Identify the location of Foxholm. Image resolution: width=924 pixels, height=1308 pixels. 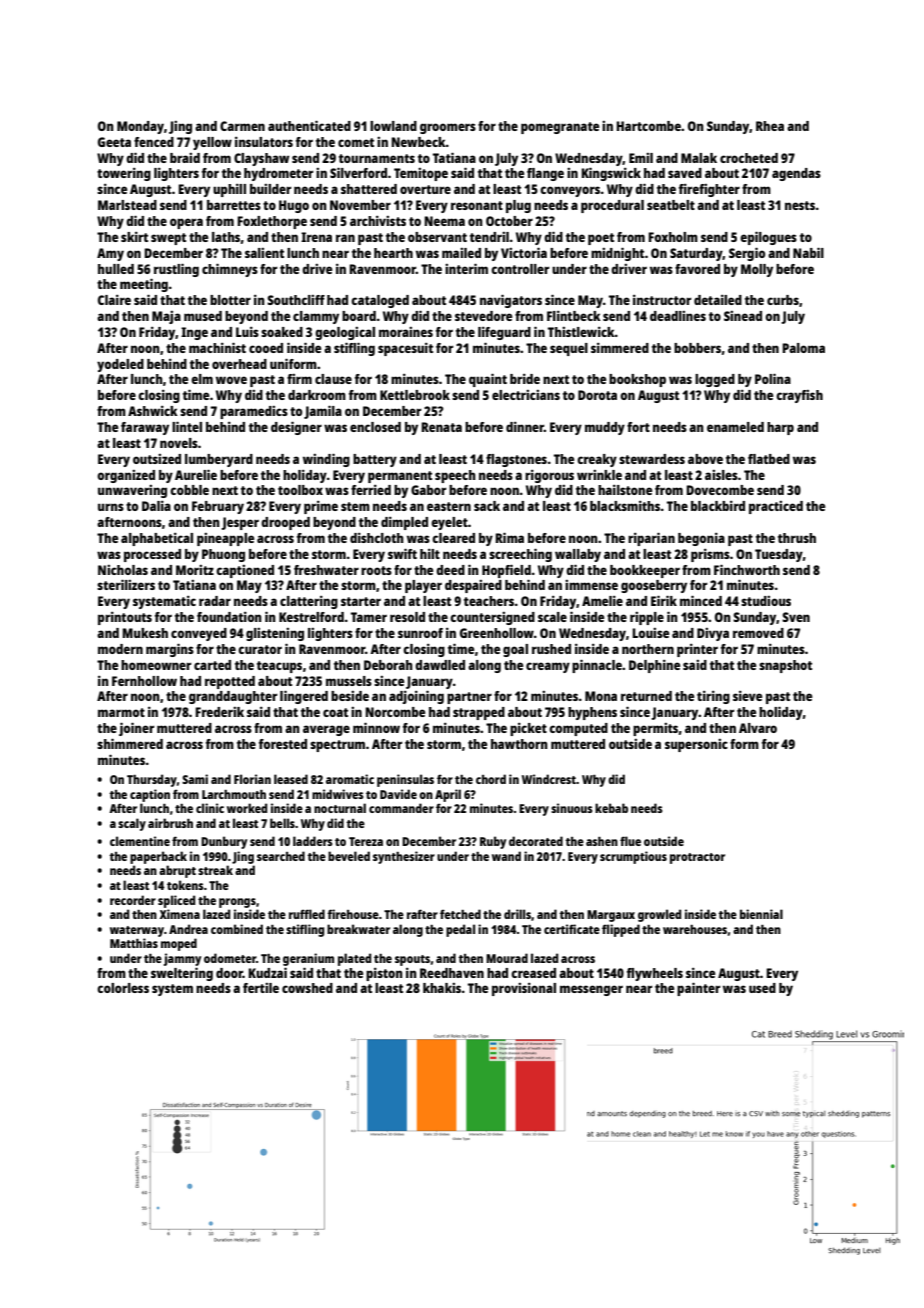
(673, 237).
